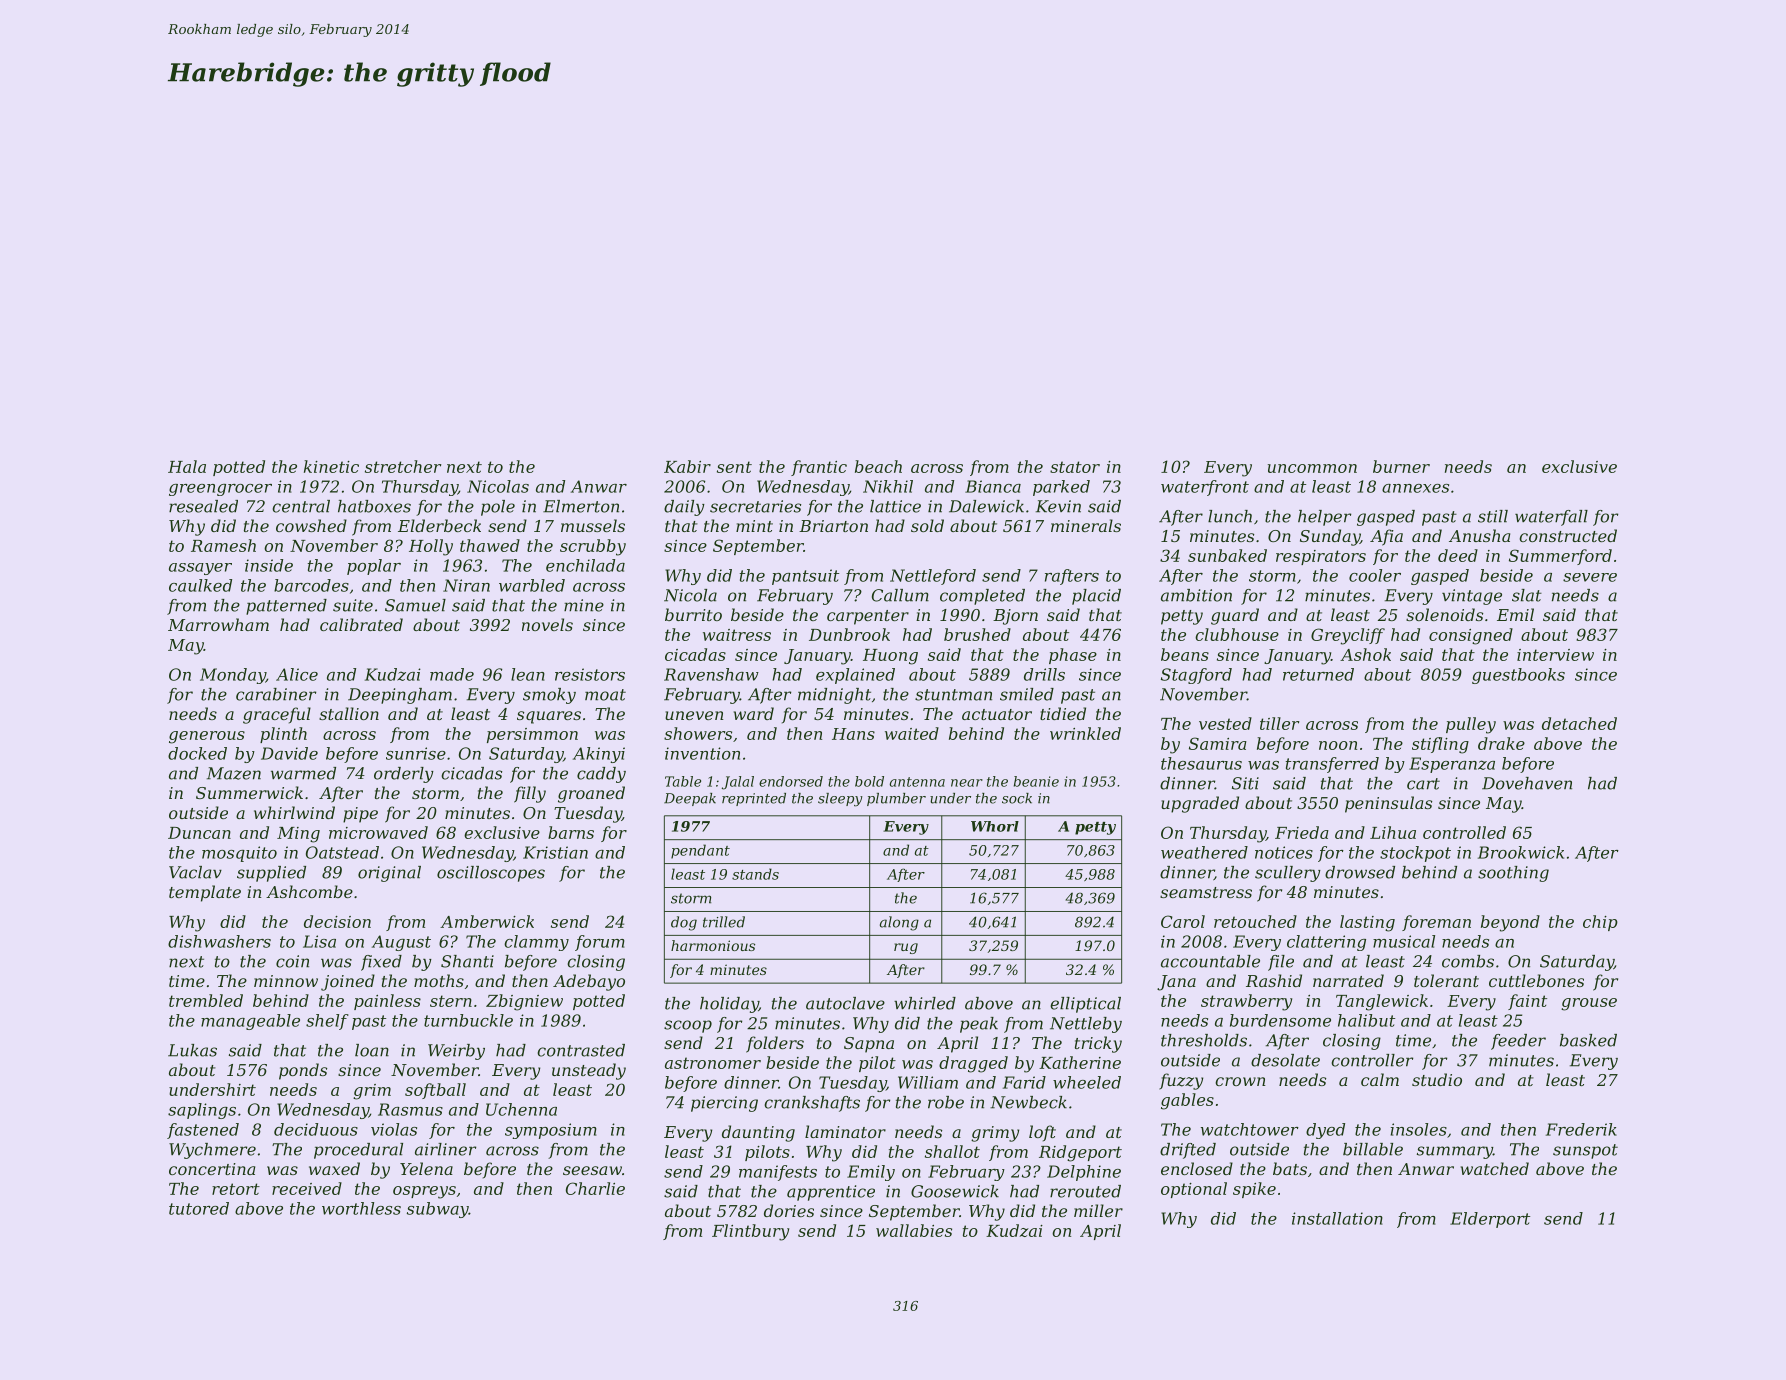 The height and width of the image is (1380, 1786). Describe the element at coordinates (487, 921) in the image. I see `Amberwick` at that location.
